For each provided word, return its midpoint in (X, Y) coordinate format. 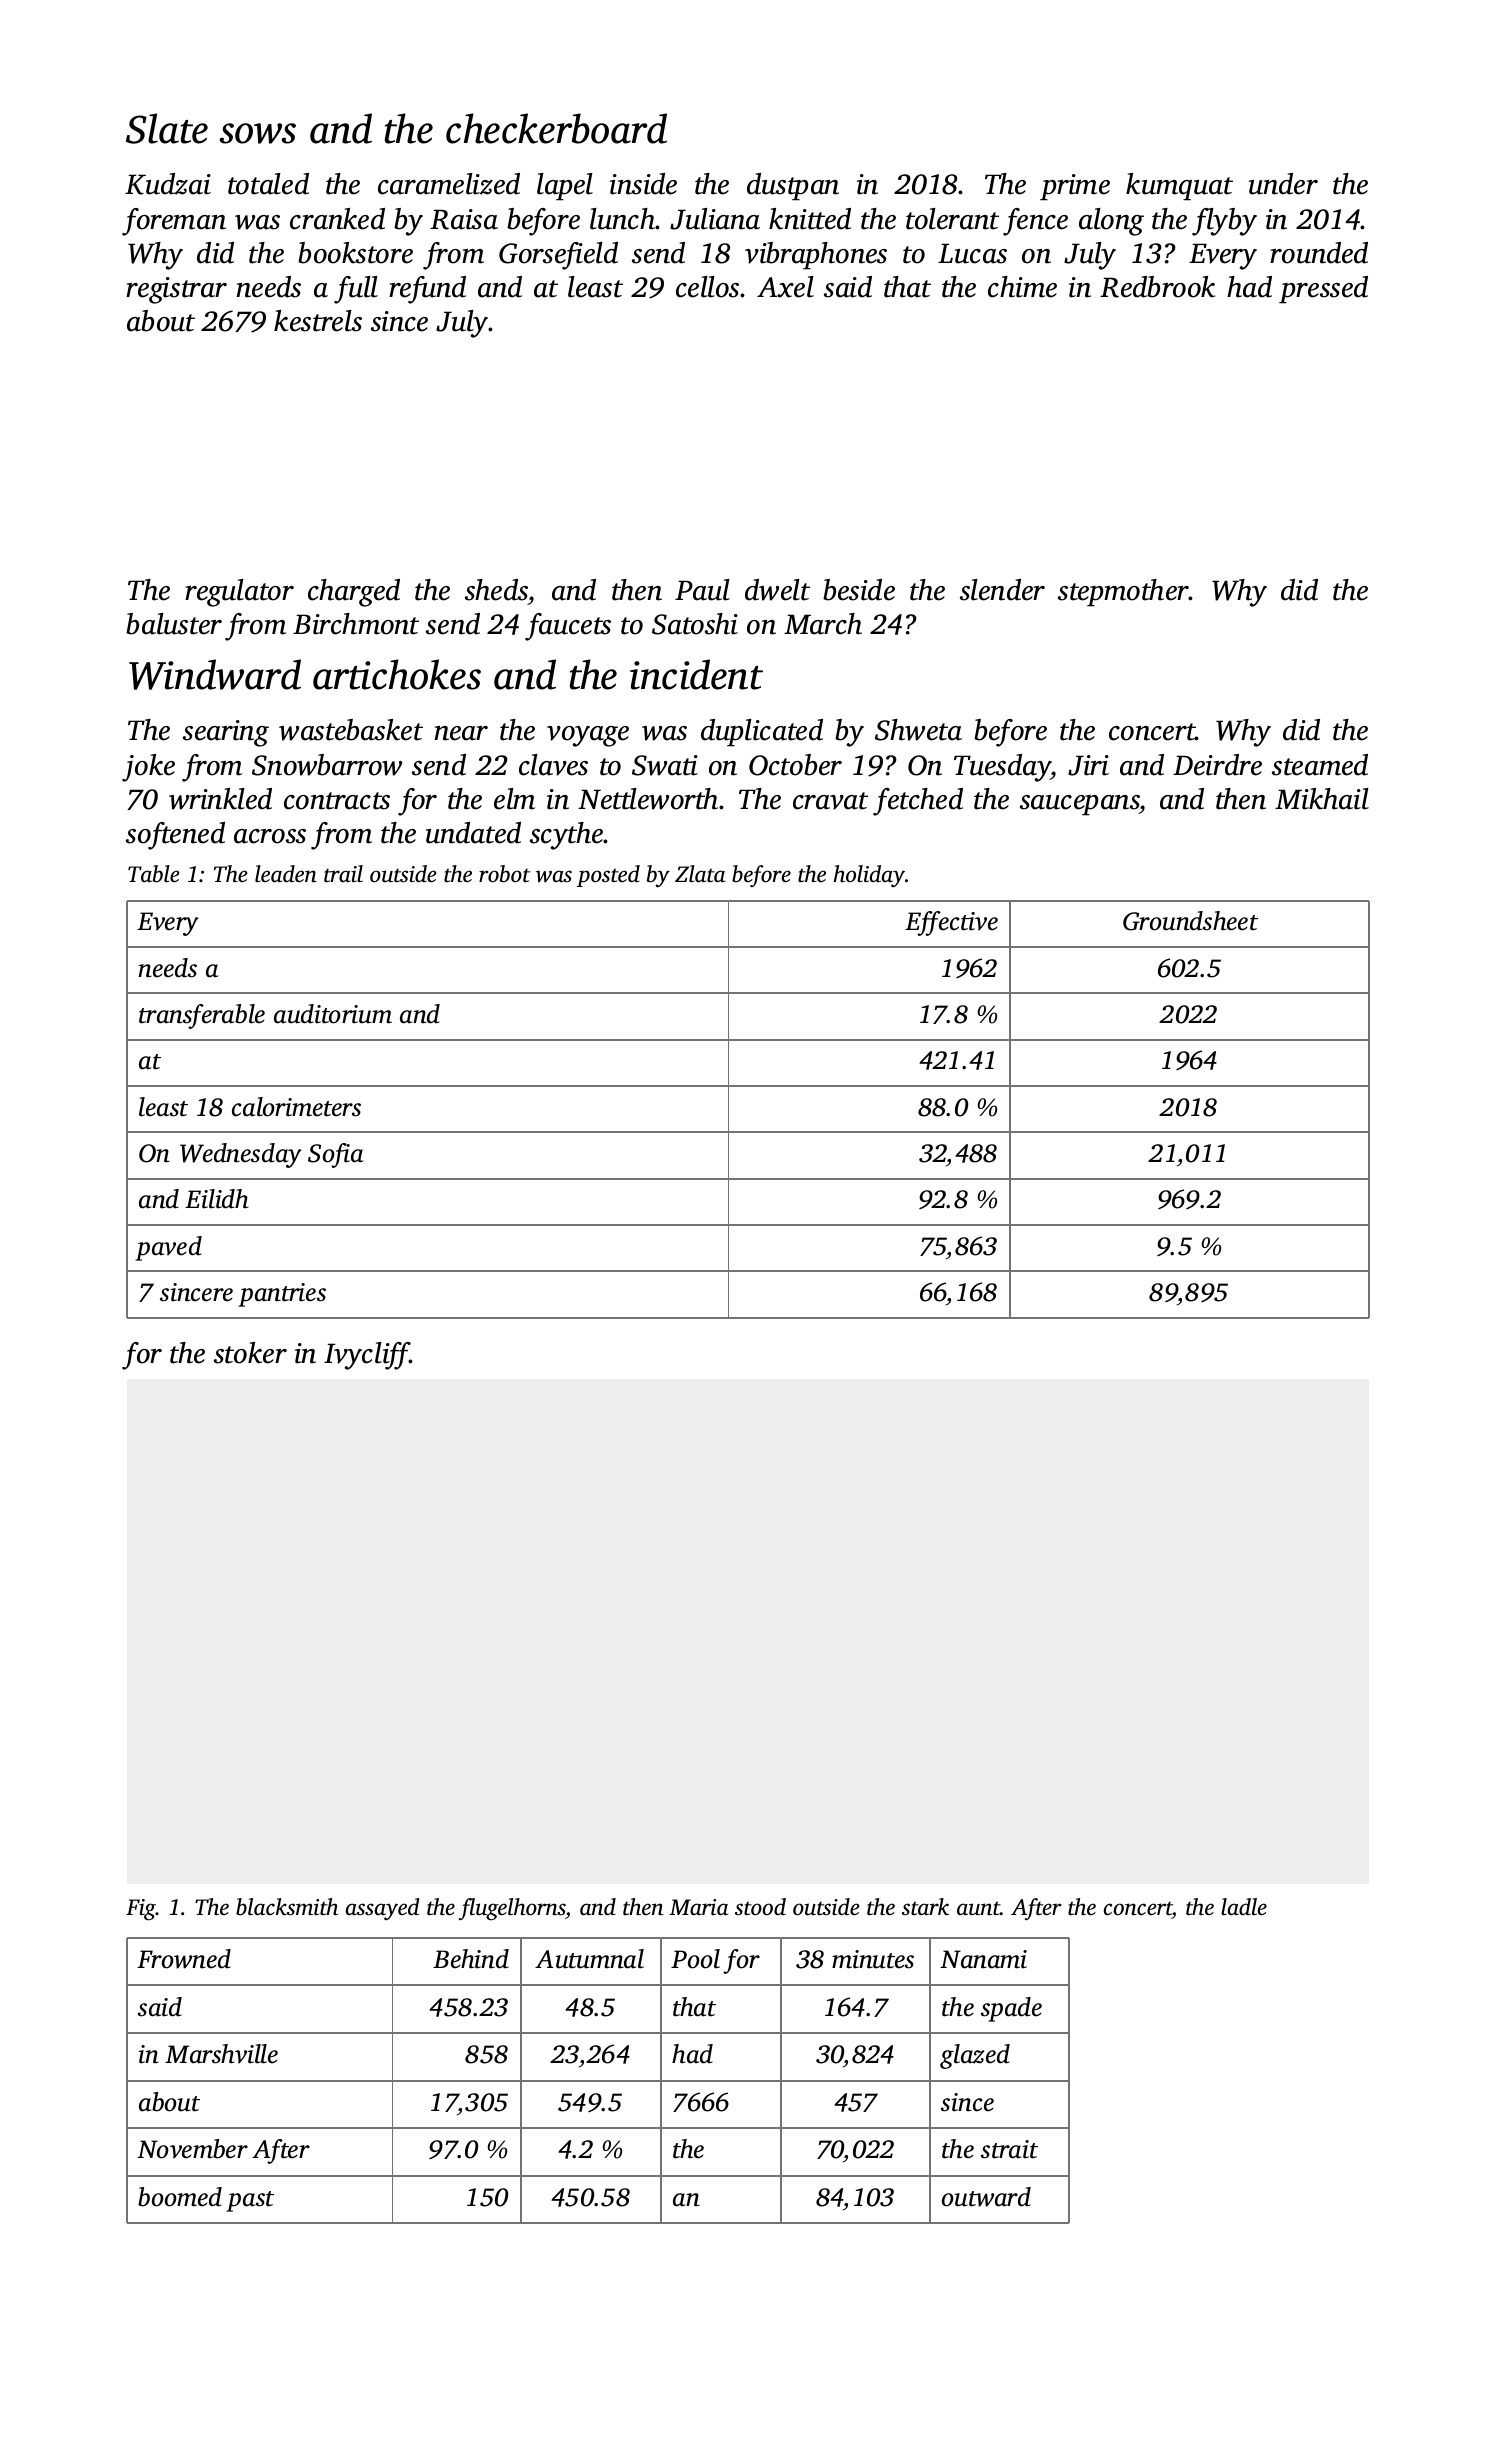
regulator (239, 593)
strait (1009, 2149)
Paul (702, 590)
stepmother (1123, 593)
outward (986, 2197)
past (250, 2201)
